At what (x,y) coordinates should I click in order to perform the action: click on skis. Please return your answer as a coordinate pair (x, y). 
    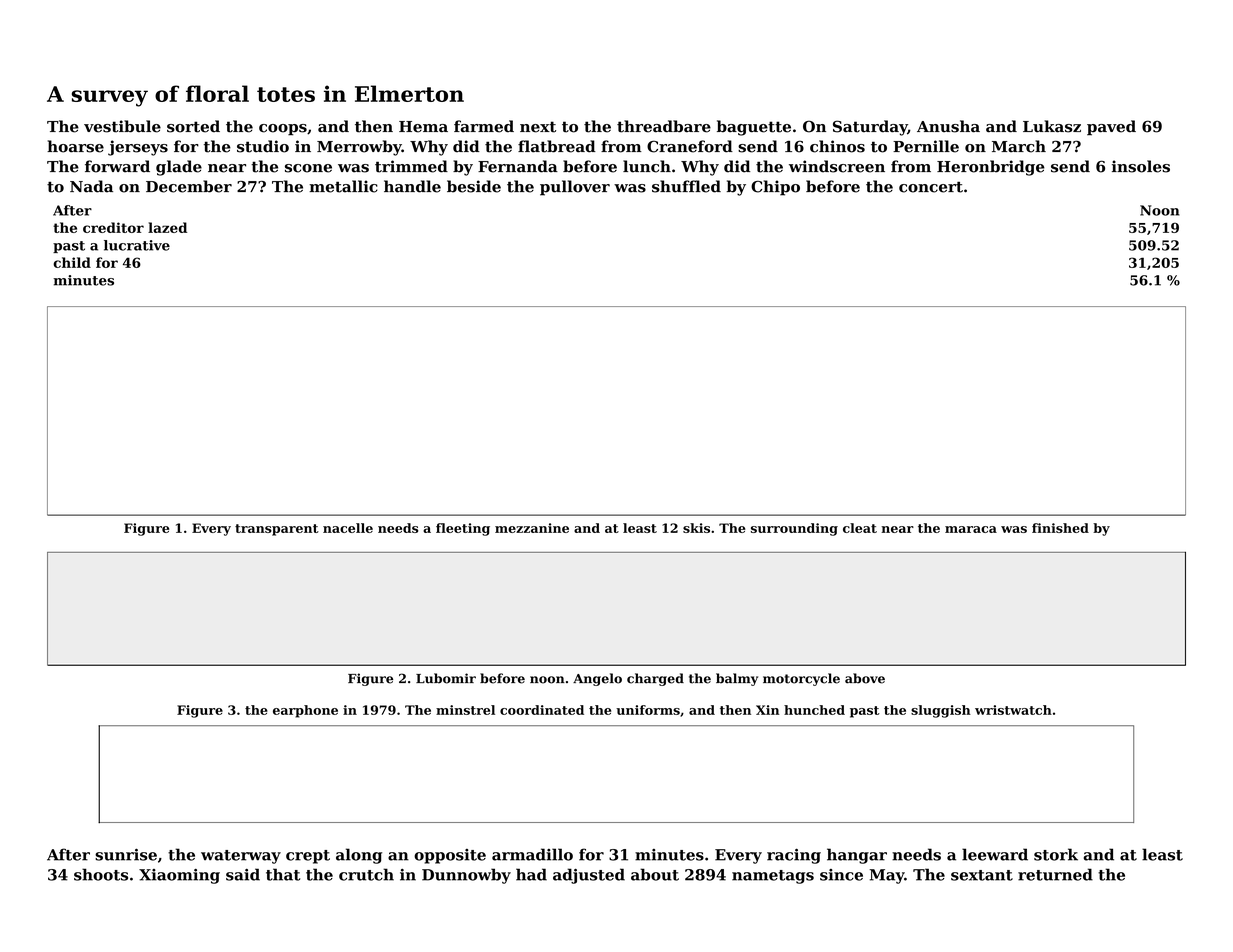
    Looking at the image, I should click on (696, 528).
